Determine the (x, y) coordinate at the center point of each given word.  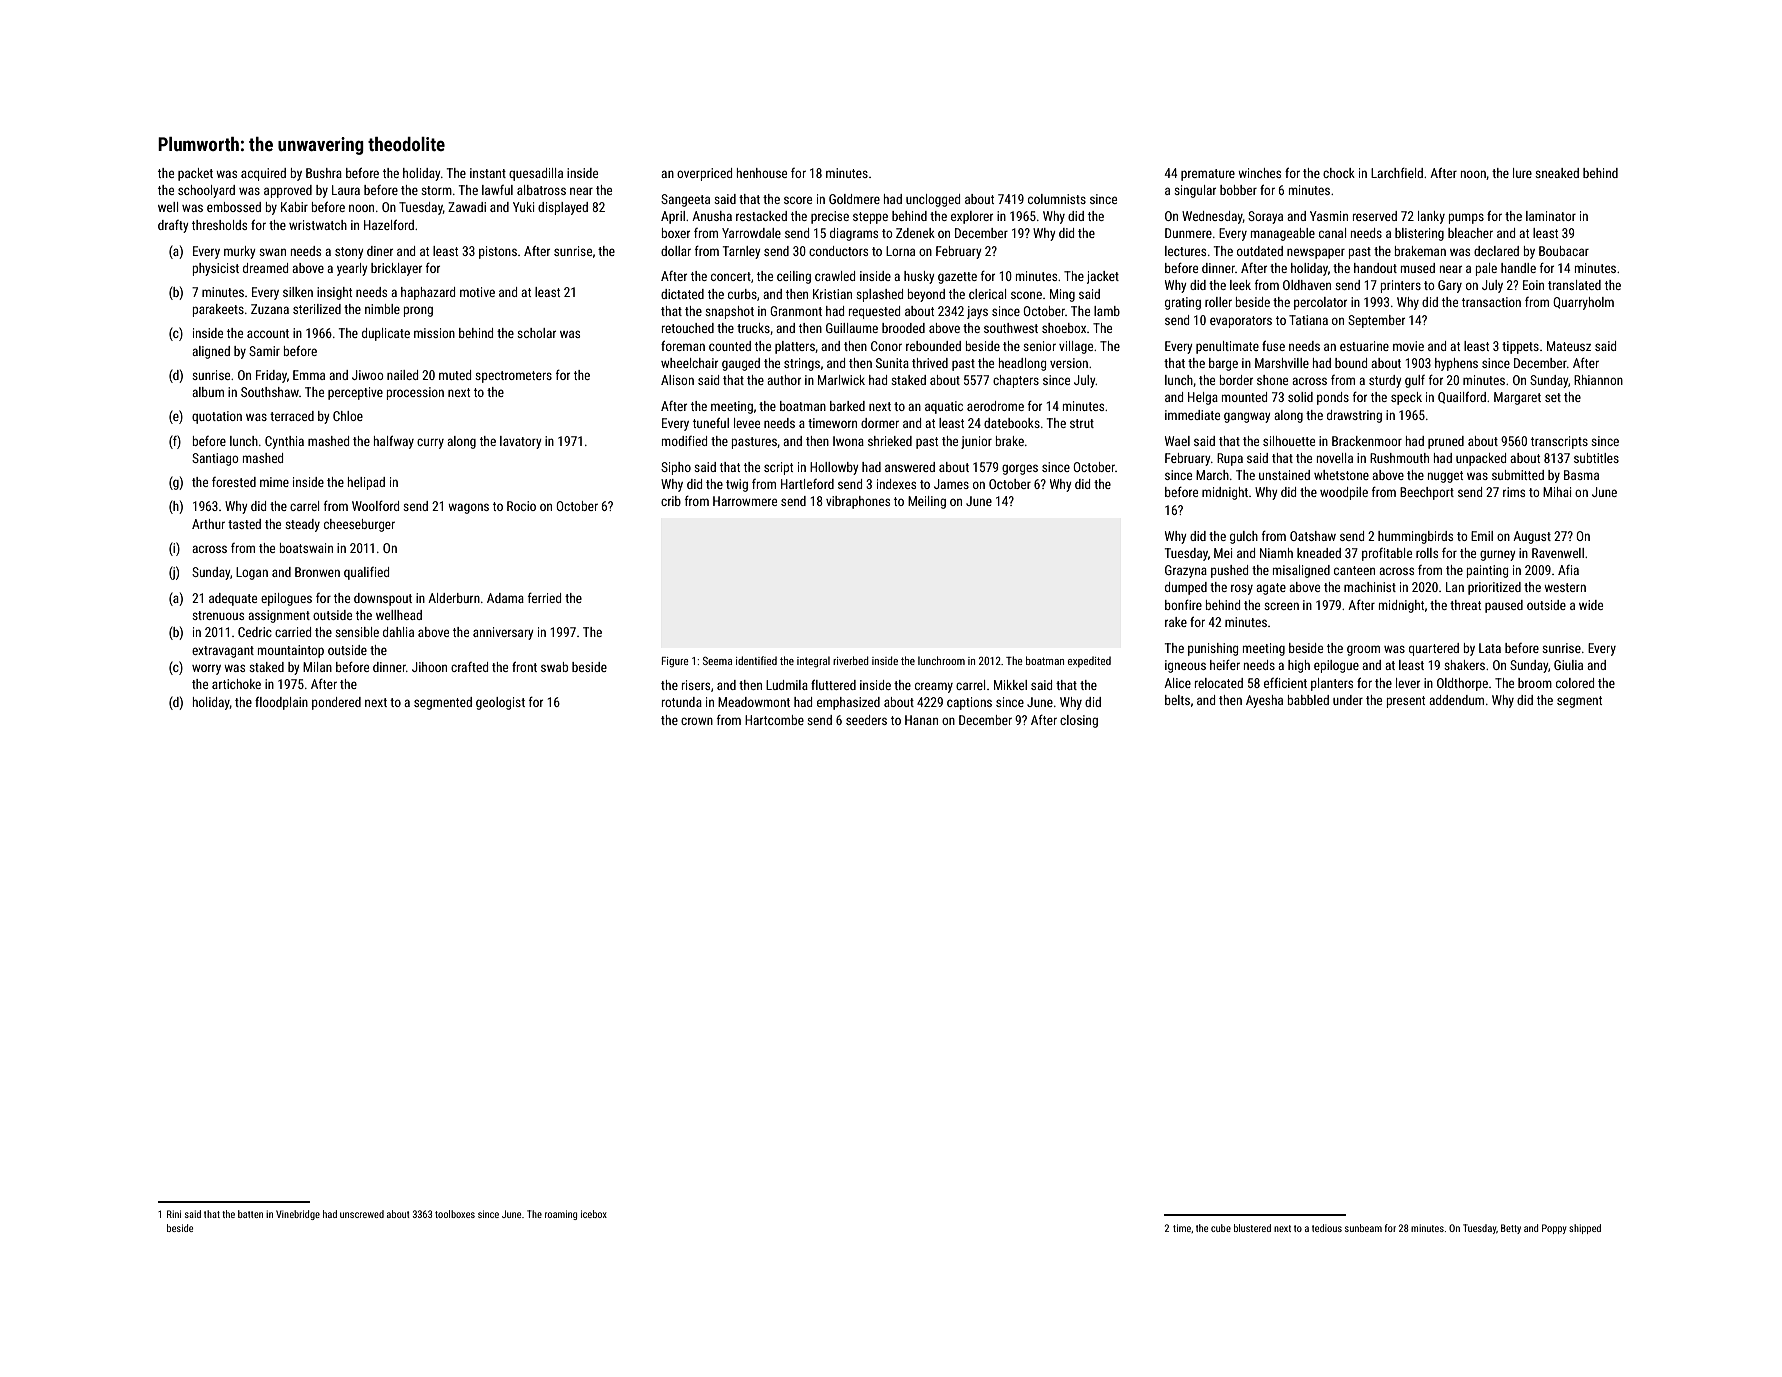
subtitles (1596, 458)
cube (1221, 1228)
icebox (594, 1214)
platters (795, 347)
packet (195, 174)
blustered (1252, 1228)
